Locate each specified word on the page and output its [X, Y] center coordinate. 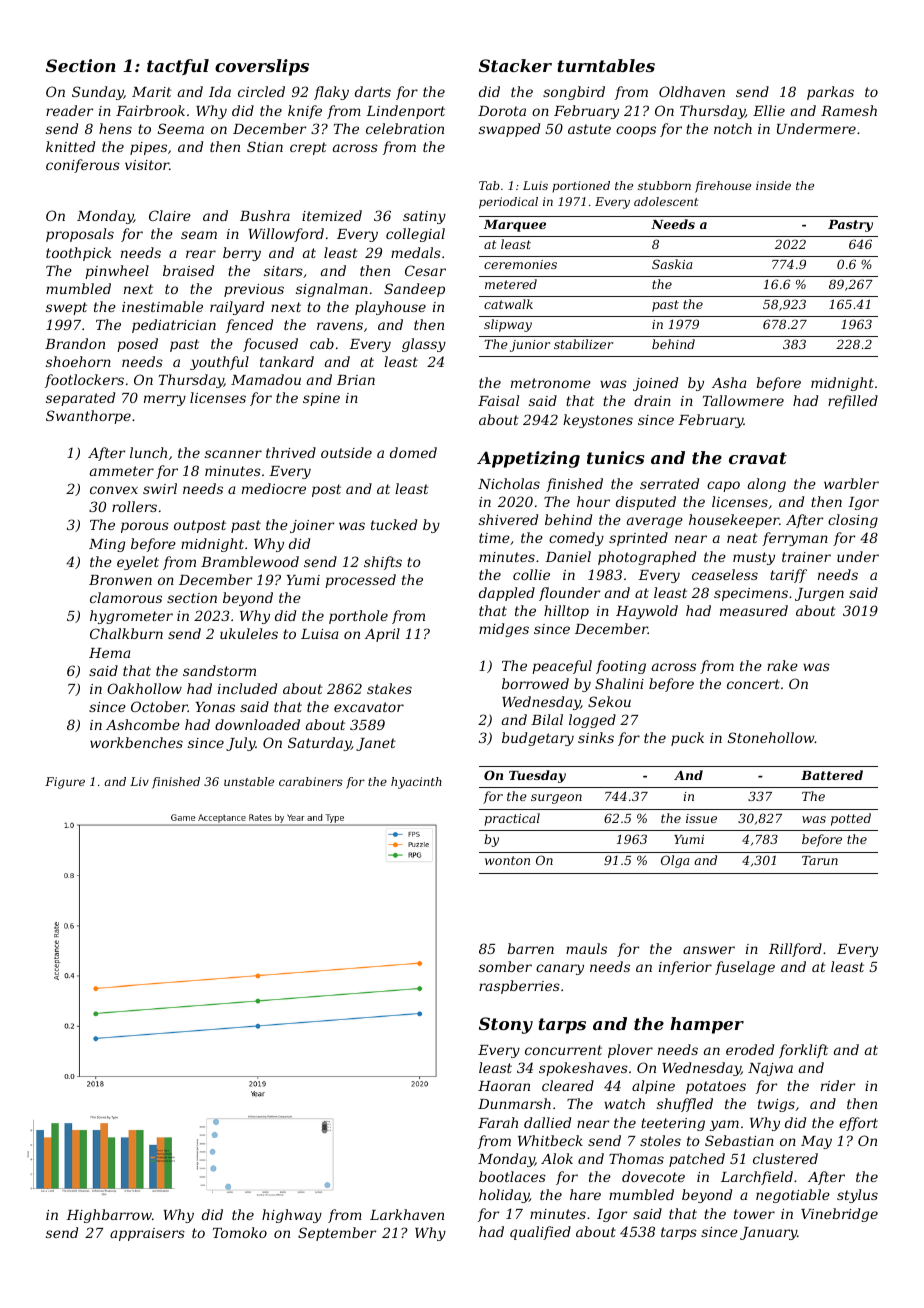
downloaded [257, 724]
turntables [606, 65]
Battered [832, 775]
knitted [70, 146]
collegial [415, 235]
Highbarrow [109, 1216]
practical [512, 819]
